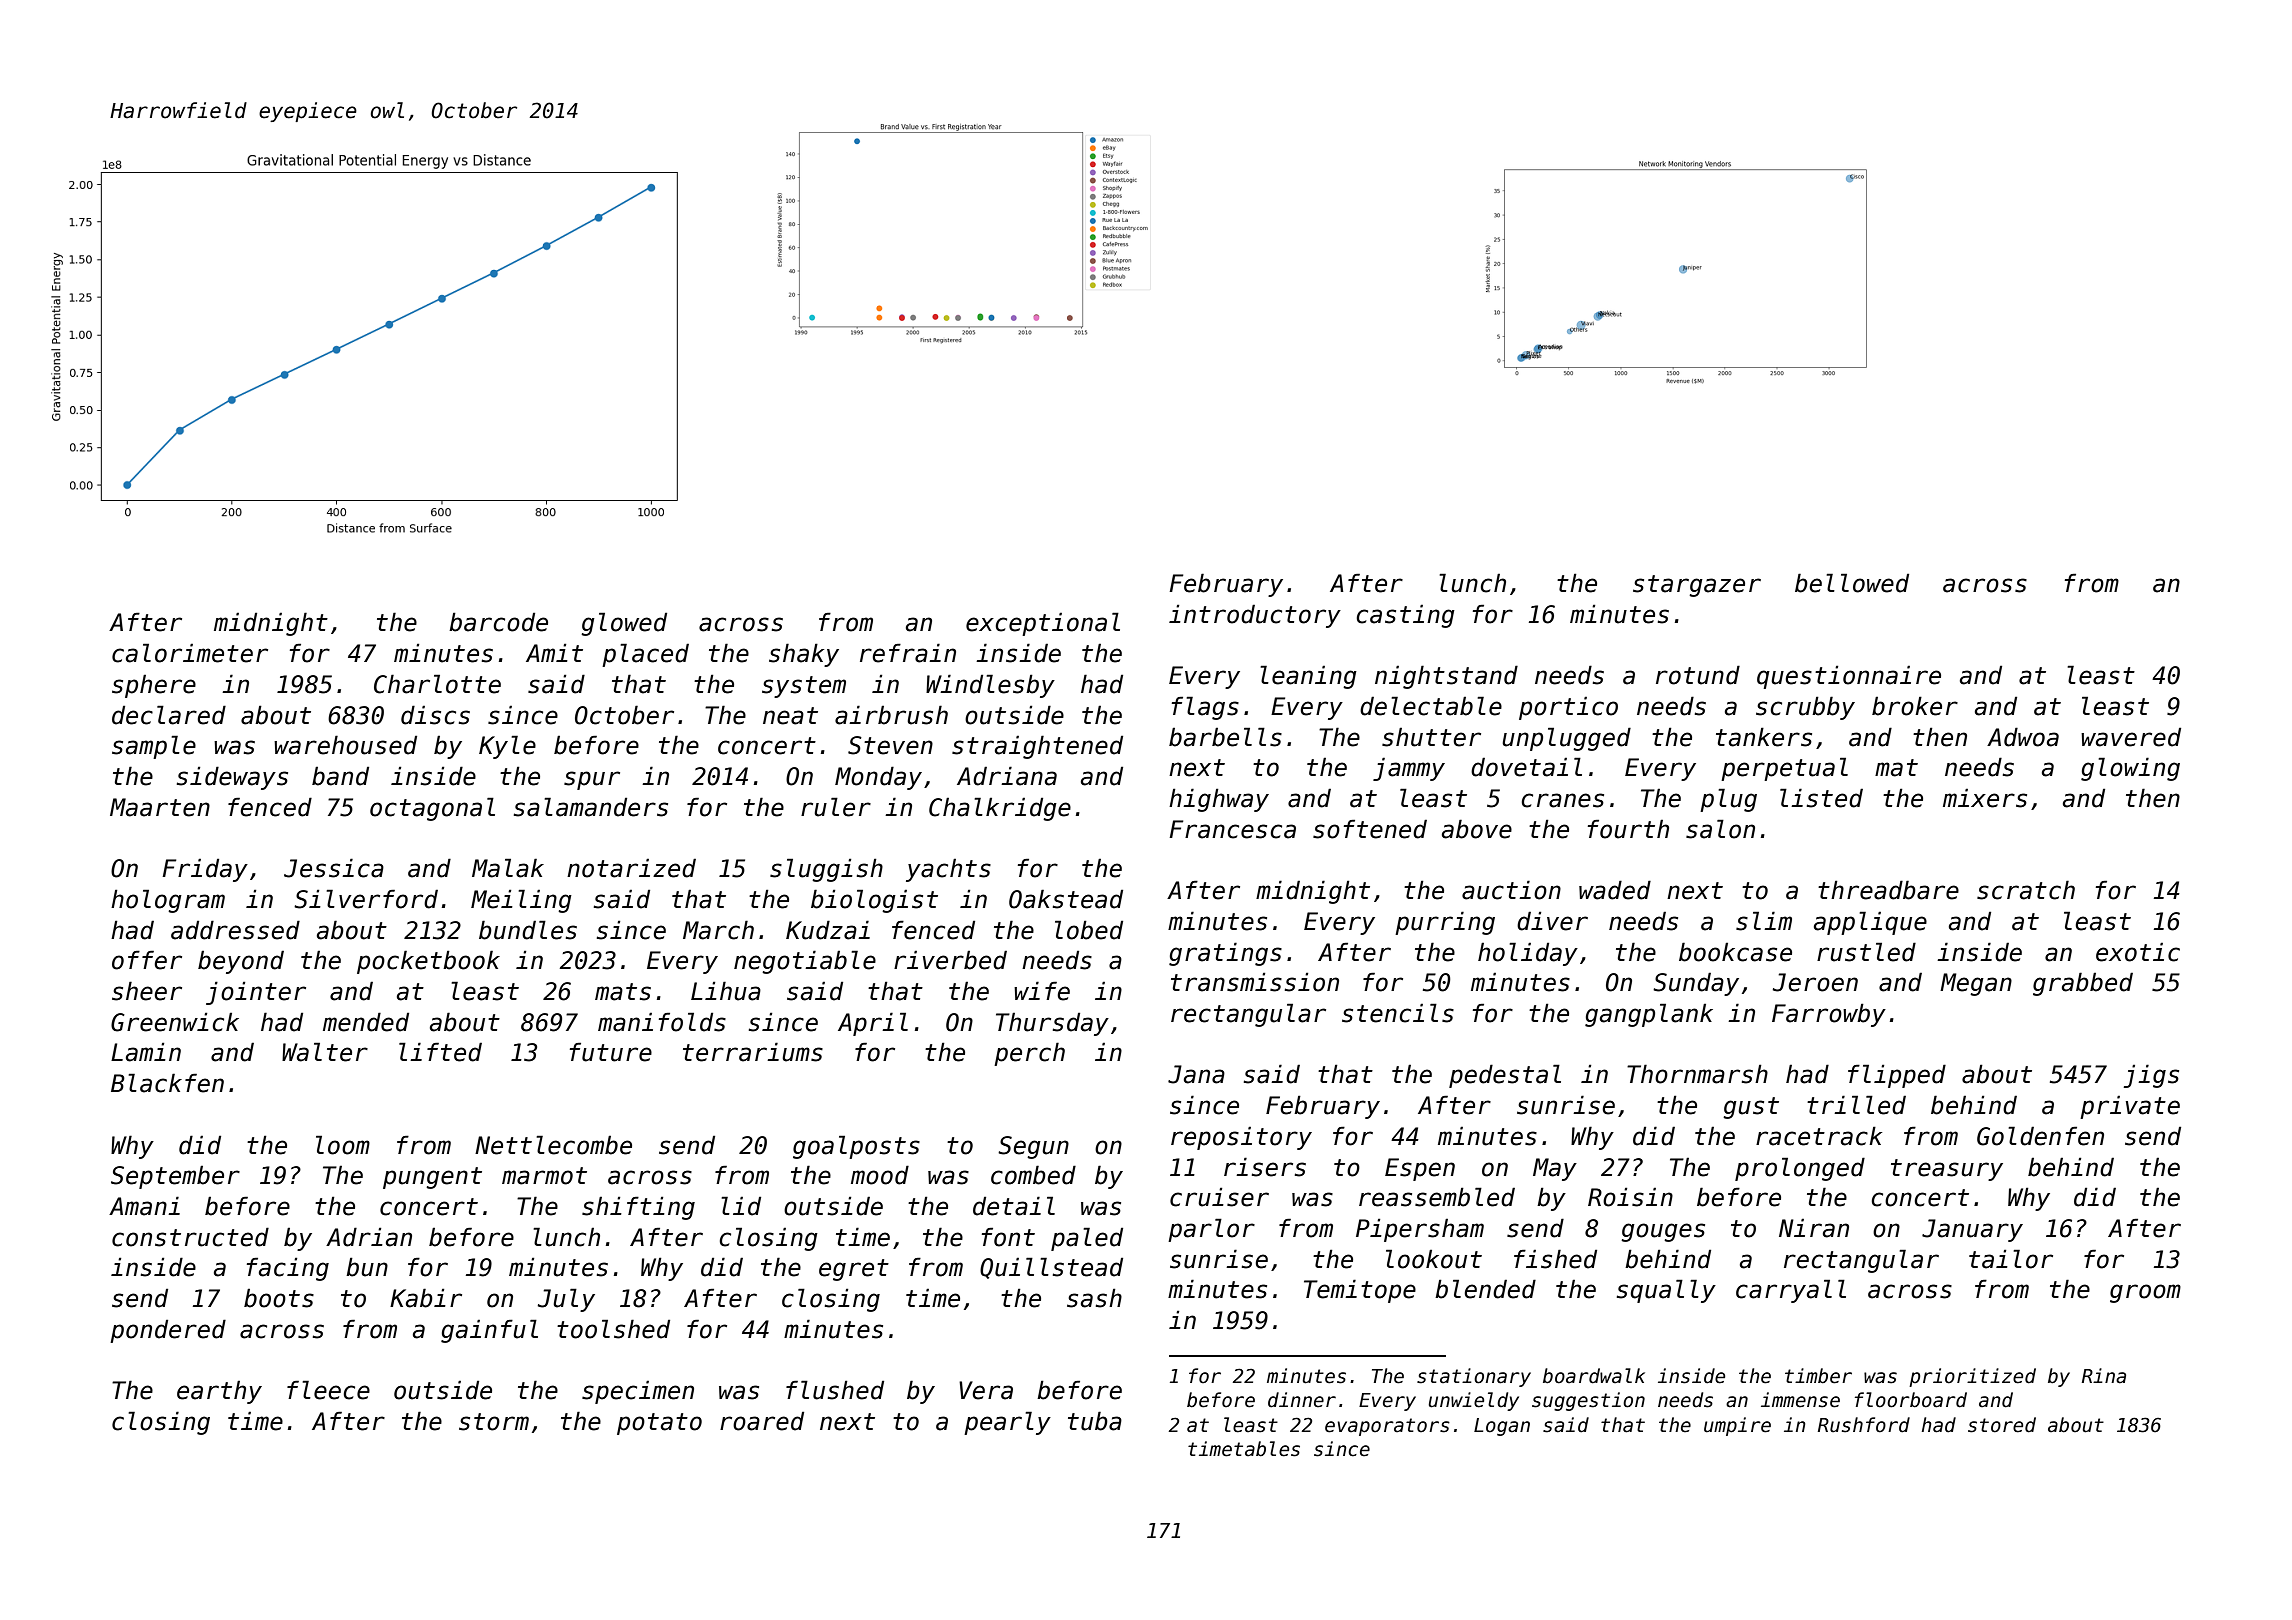  I want to click on Meiling, so click(521, 901).
